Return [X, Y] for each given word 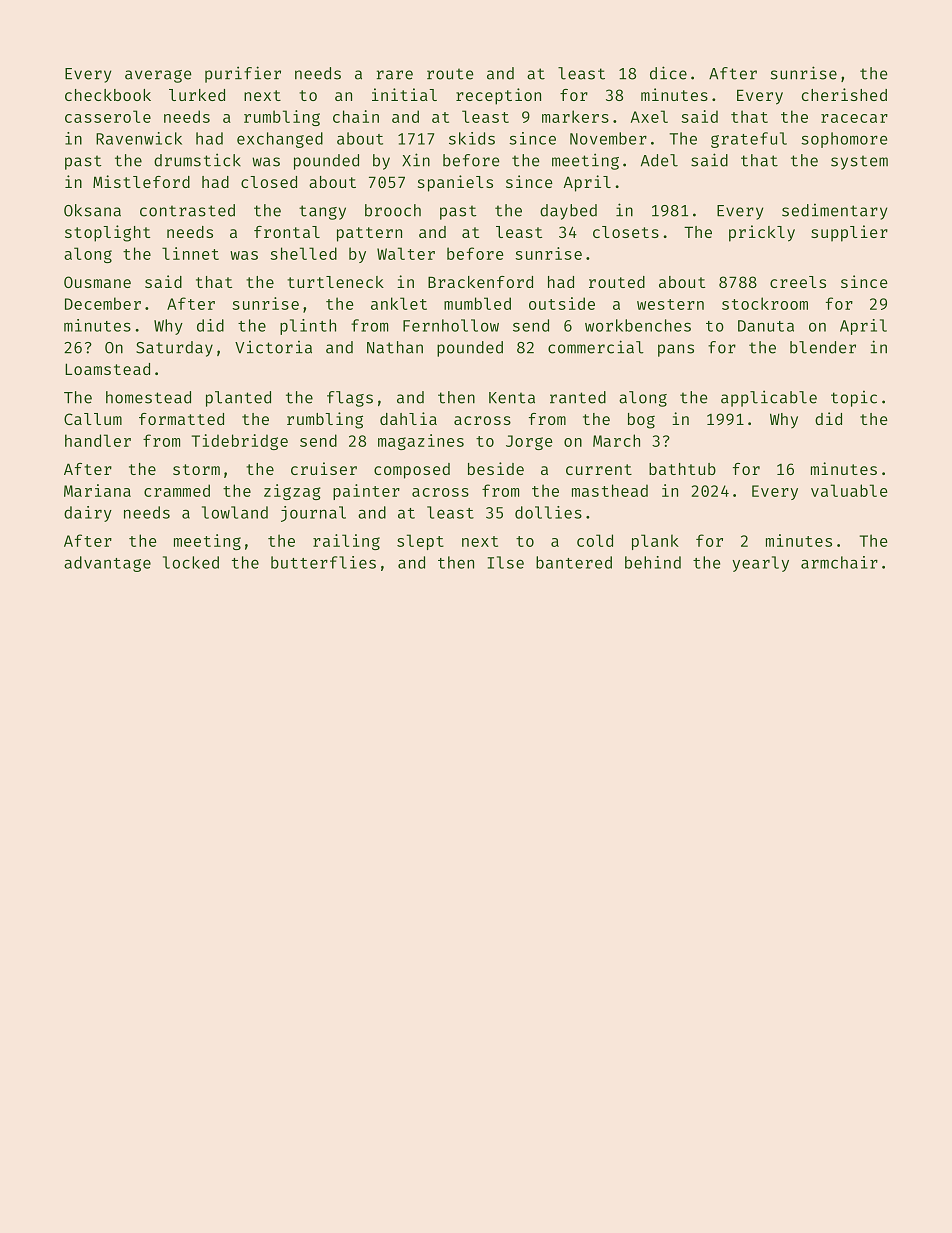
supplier [849, 233]
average [158, 76]
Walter [406, 253]
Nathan [395, 347]
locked [191, 562]
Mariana [97, 490]
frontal [287, 232]
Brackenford [480, 282]
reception [498, 96]
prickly [762, 233]
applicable [769, 398]
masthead [610, 490]
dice [668, 73]
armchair [839, 562]
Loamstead [107, 369]
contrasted [187, 210]
